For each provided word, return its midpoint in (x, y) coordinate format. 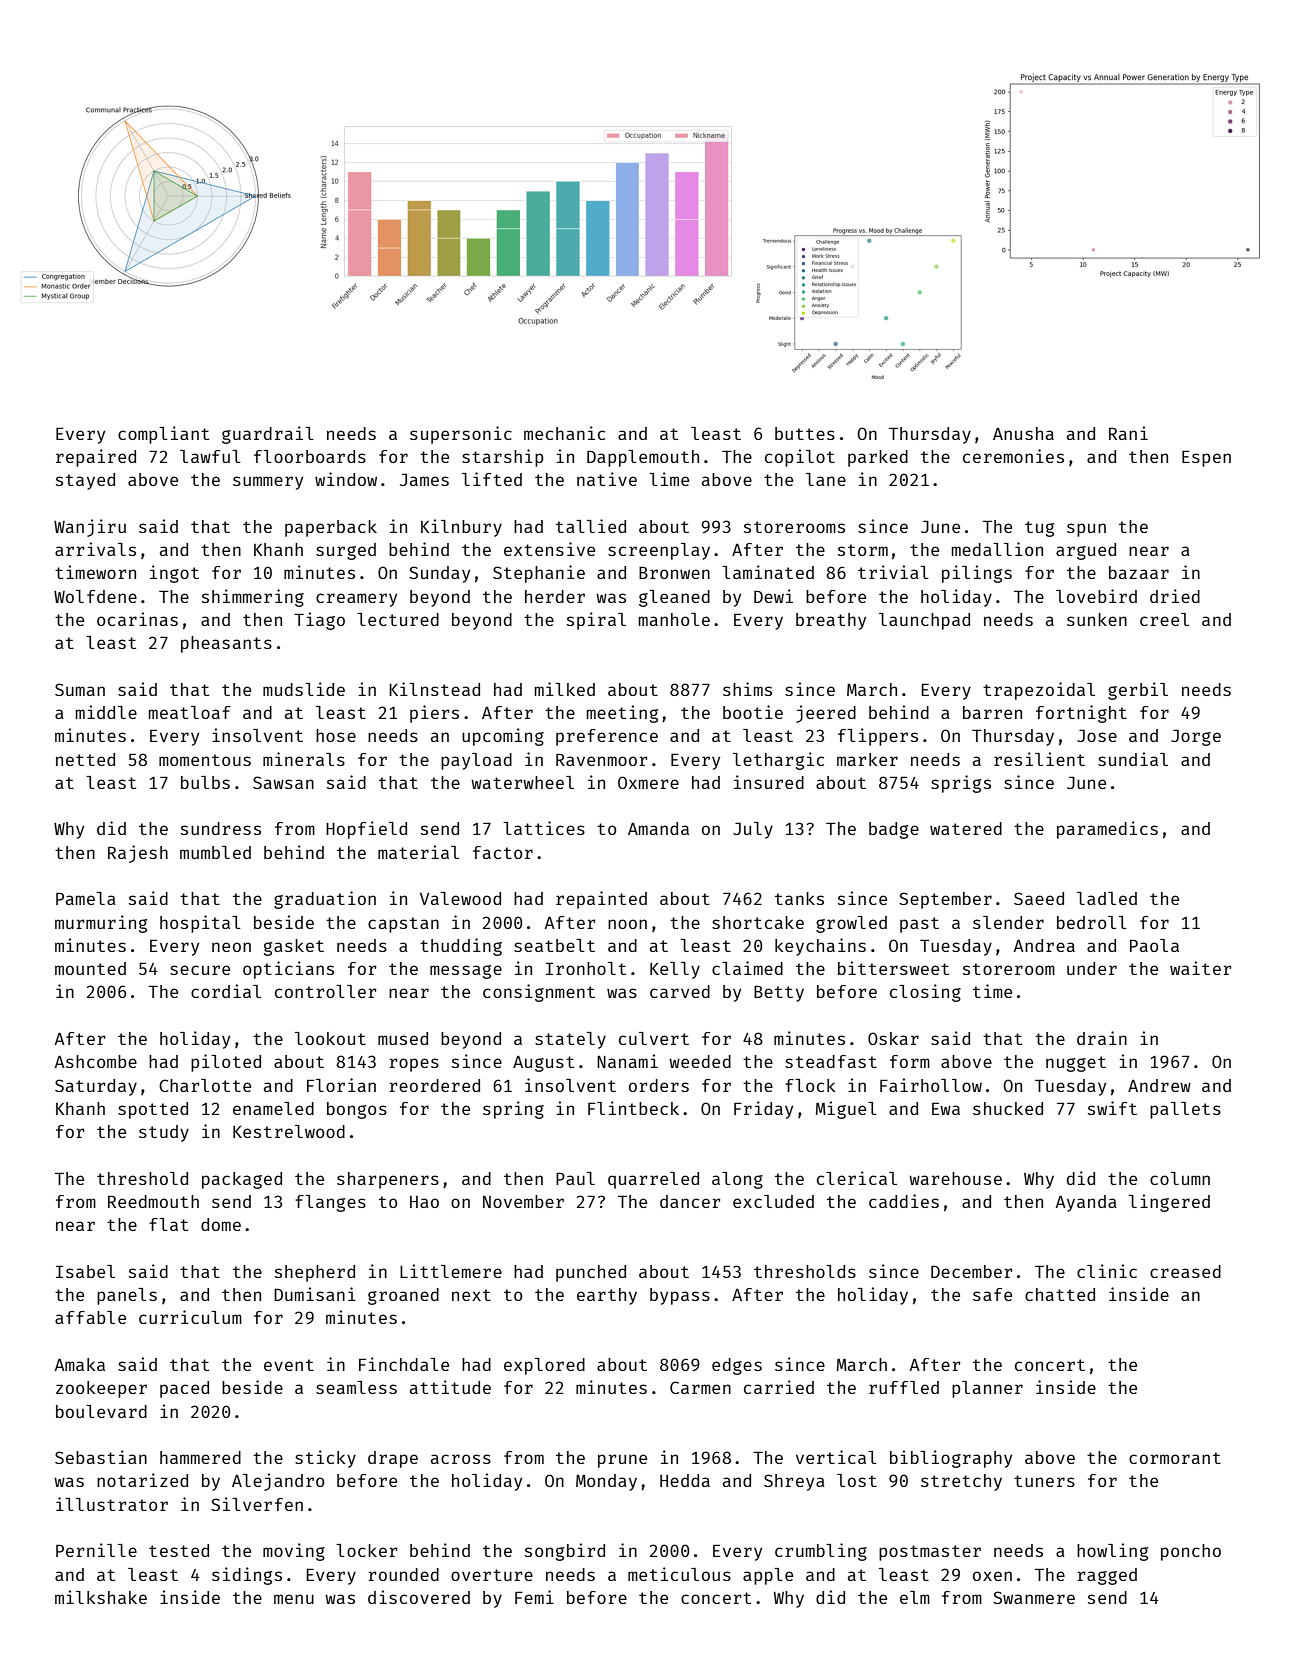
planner (987, 1389)
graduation (325, 900)
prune (622, 1461)
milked (565, 689)
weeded (700, 1061)
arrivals (95, 549)
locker (367, 1550)
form (910, 1061)
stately (570, 1040)
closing (925, 993)
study (164, 1133)
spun (1086, 530)
